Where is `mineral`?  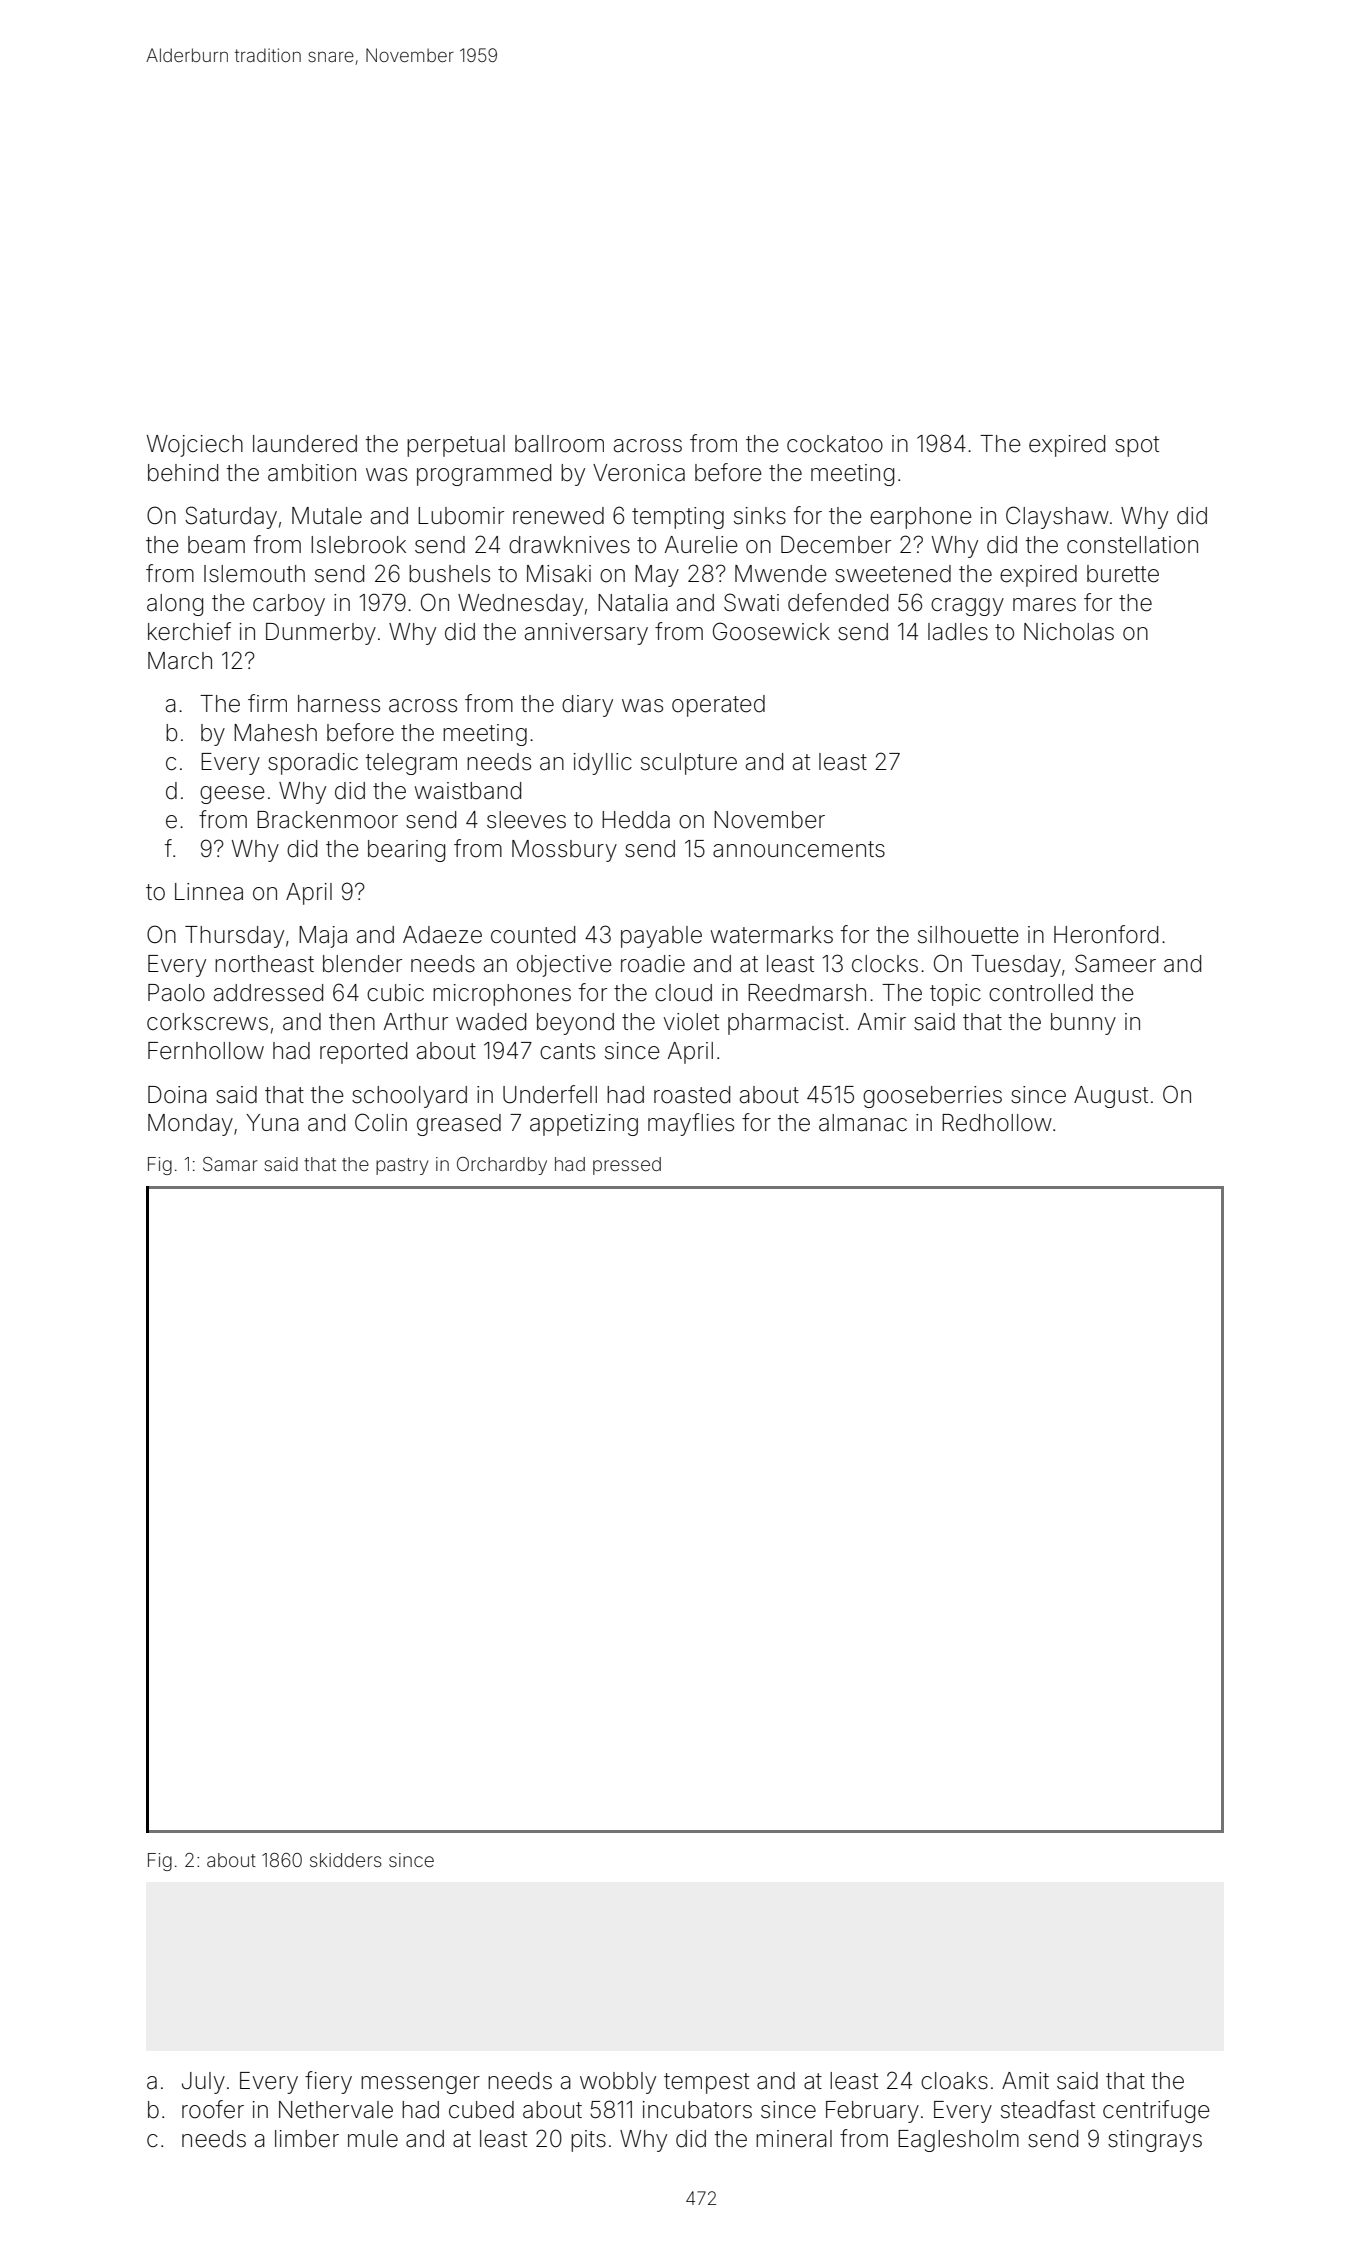 mineral is located at coordinates (794, 2139).
